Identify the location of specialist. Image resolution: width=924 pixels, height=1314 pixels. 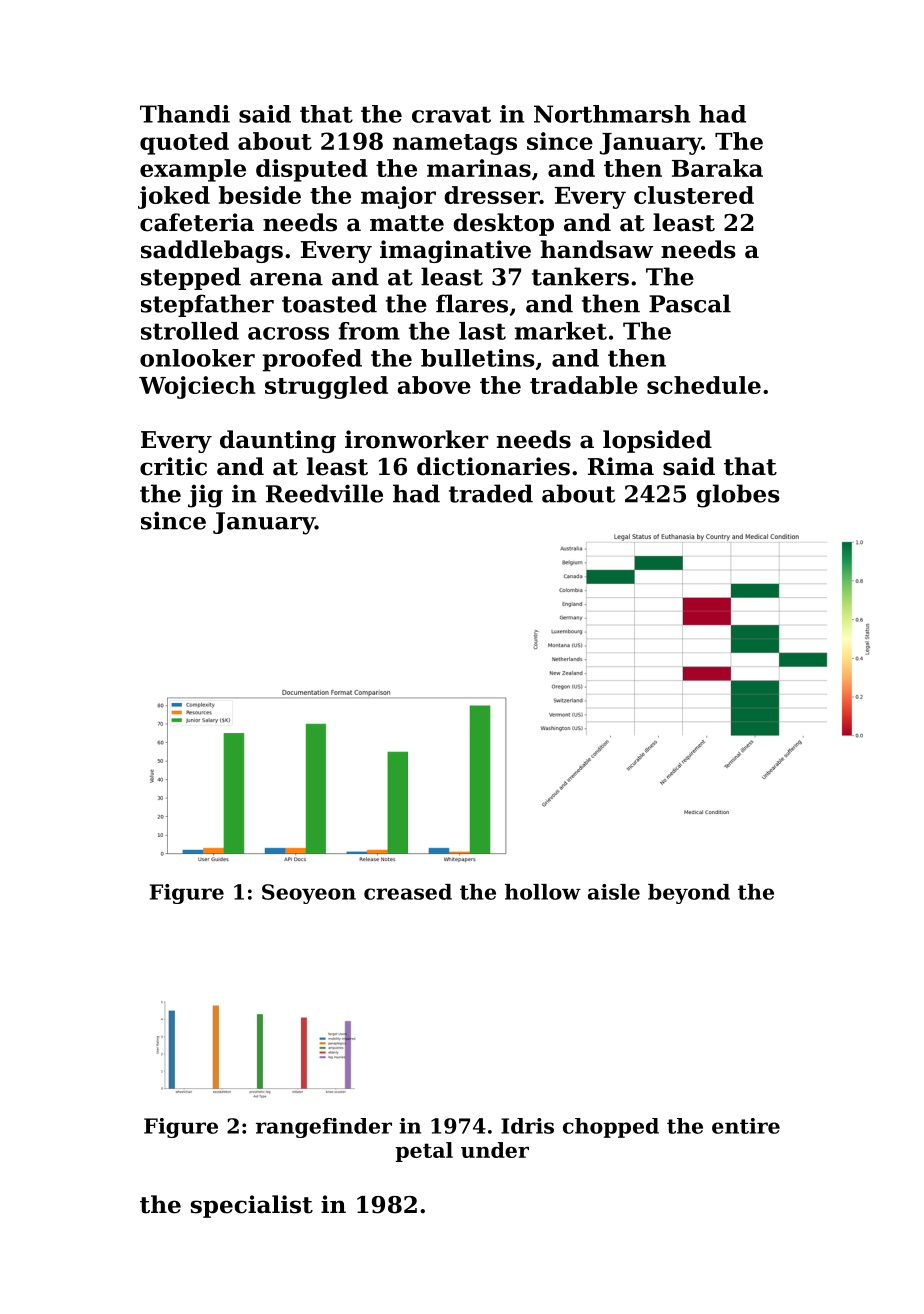
(252, 1206).
